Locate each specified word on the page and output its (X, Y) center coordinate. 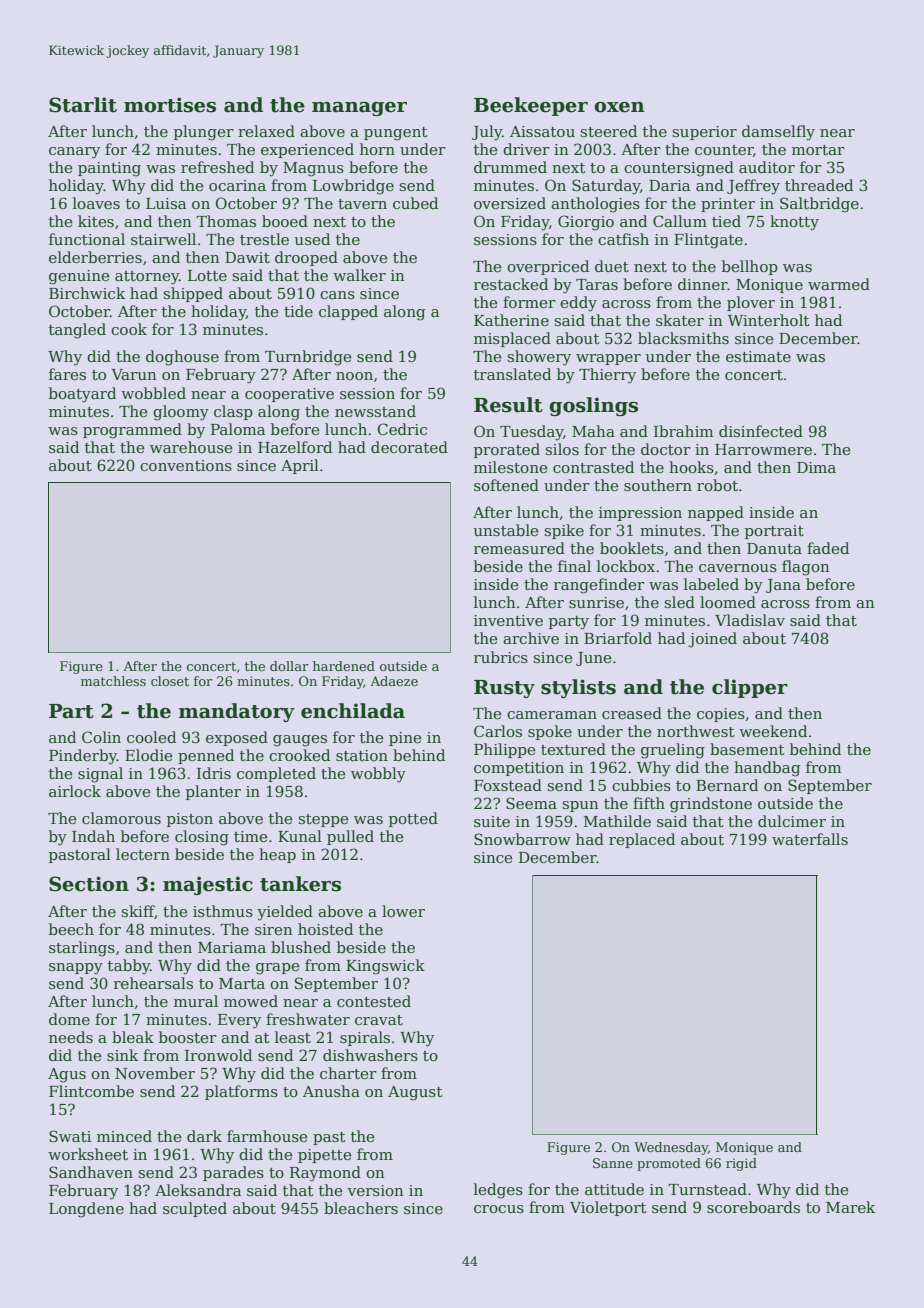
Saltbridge (819, 205)
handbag (767, 769)
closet (170, 681)
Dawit (247, 257)
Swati (70, 1136)
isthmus (223, 911)
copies (721, 715)
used (312, 239)
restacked (511, 284)
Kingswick (385, 967)
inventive (508, 620)
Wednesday (671, 1148)
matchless (113, 681)
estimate (758, 356)
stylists (578, 688)
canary (74, 153)
